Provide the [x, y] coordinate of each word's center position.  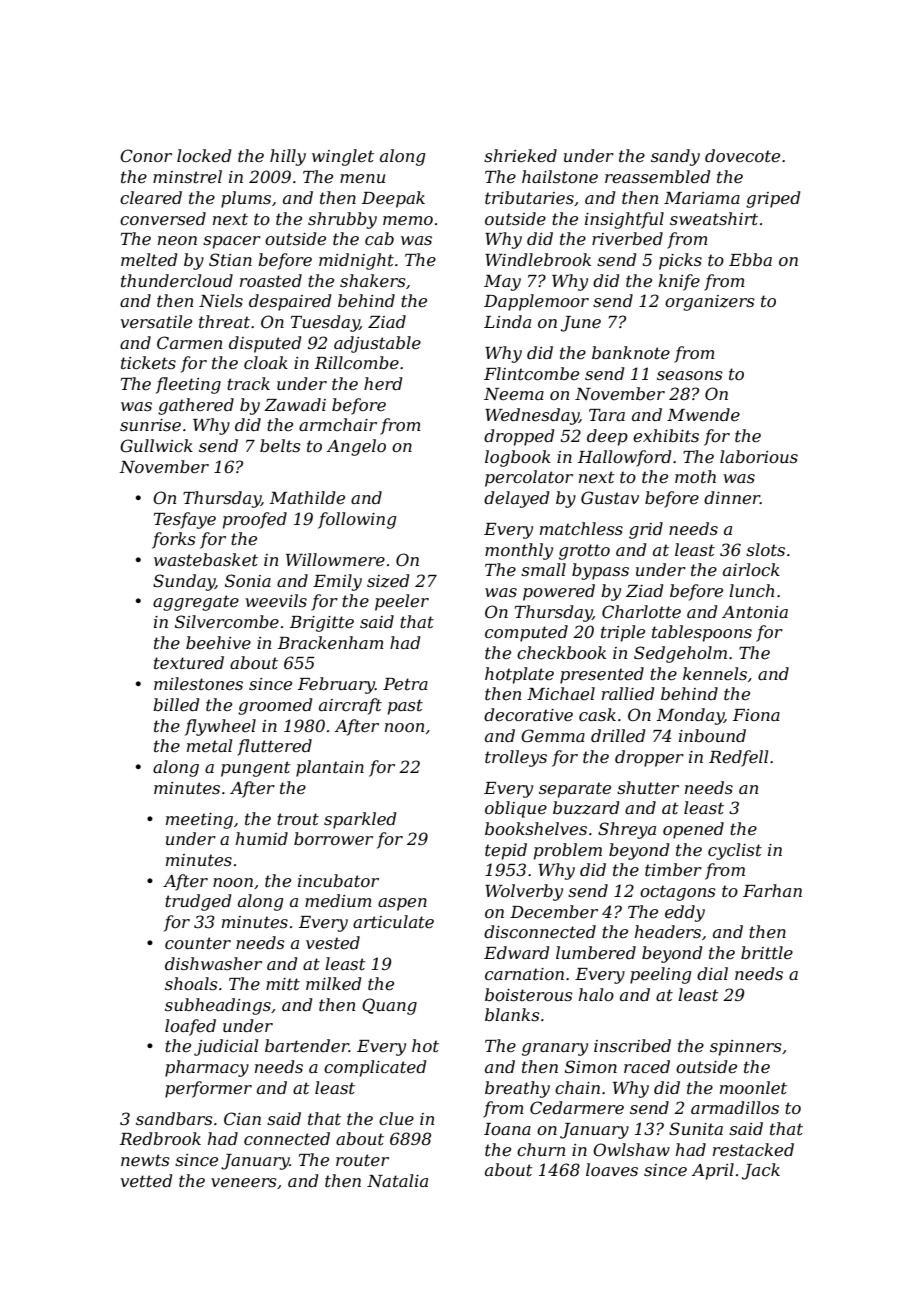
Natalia [397, 1180]
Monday [690, 716]
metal [209, 745]
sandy [675, 157]
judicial [226, 1047]
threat [224, 321]
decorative [528, 714]
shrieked [520, 155]
